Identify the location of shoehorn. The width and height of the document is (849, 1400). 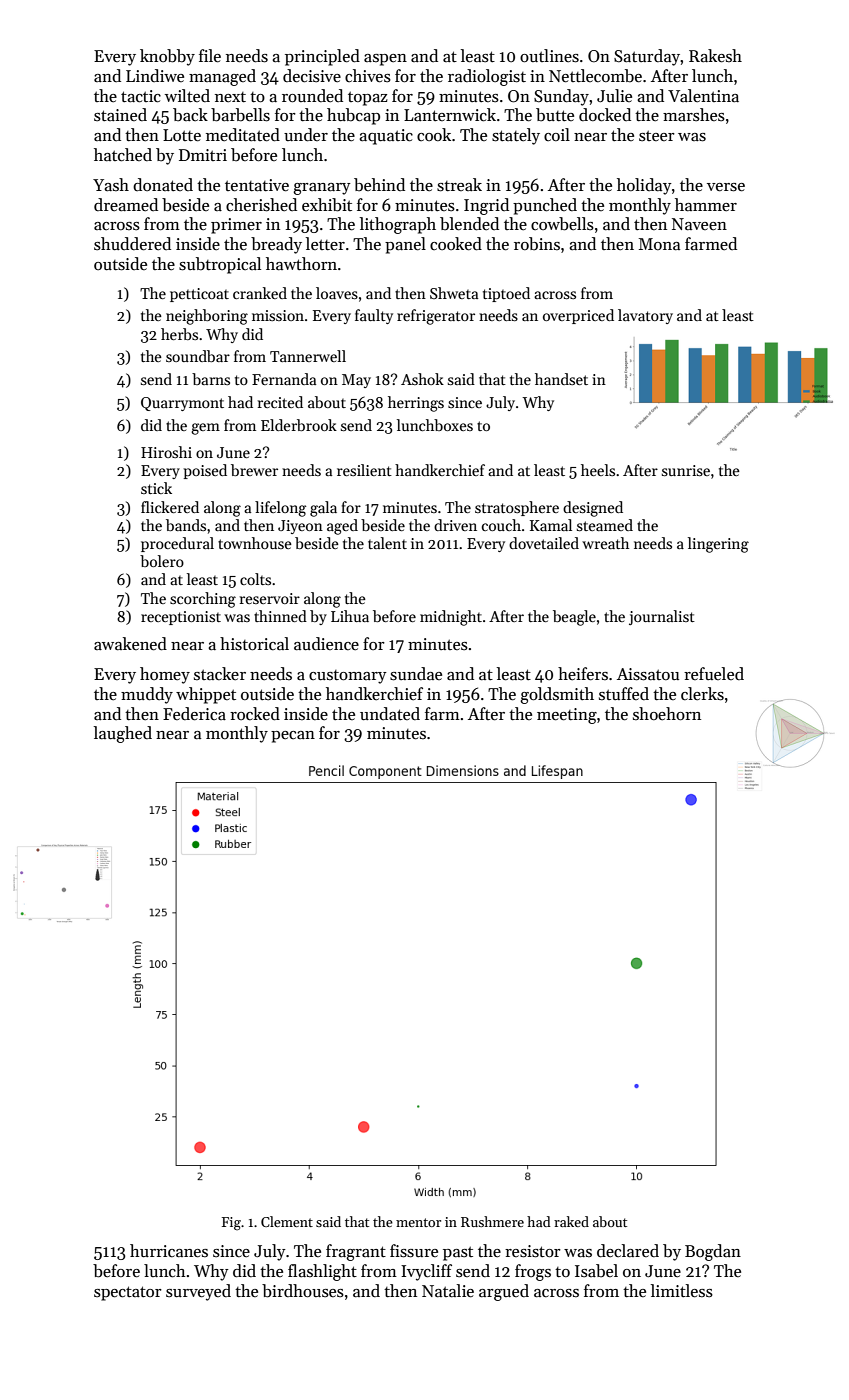
(667, 714).
